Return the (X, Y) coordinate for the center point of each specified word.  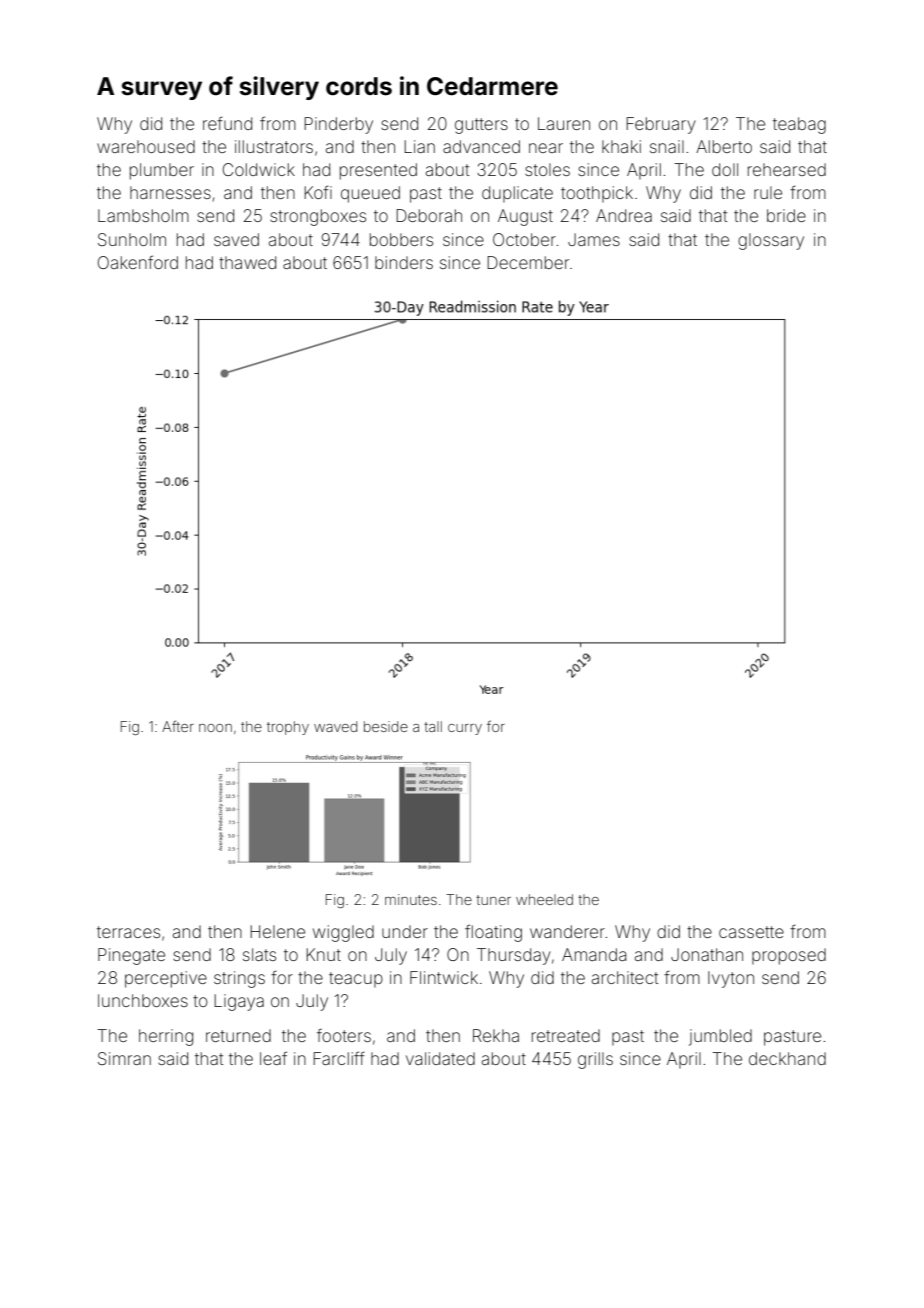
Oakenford (138, 262)
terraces (128, 932)
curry (465, 729)
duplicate (517, 194)
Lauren (564, 123)
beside (386, 726)
